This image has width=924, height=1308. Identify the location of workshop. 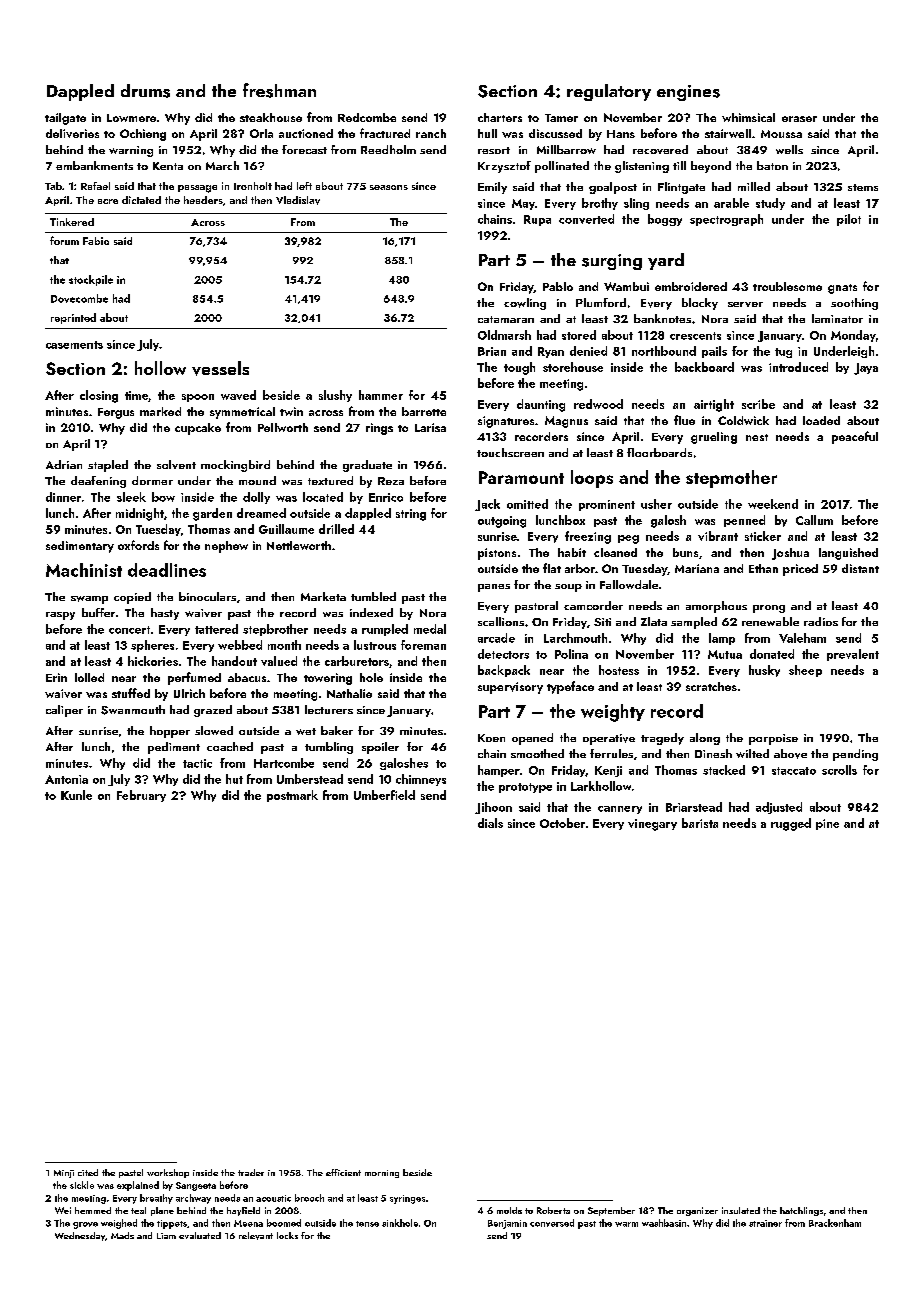
(168, 1173).
